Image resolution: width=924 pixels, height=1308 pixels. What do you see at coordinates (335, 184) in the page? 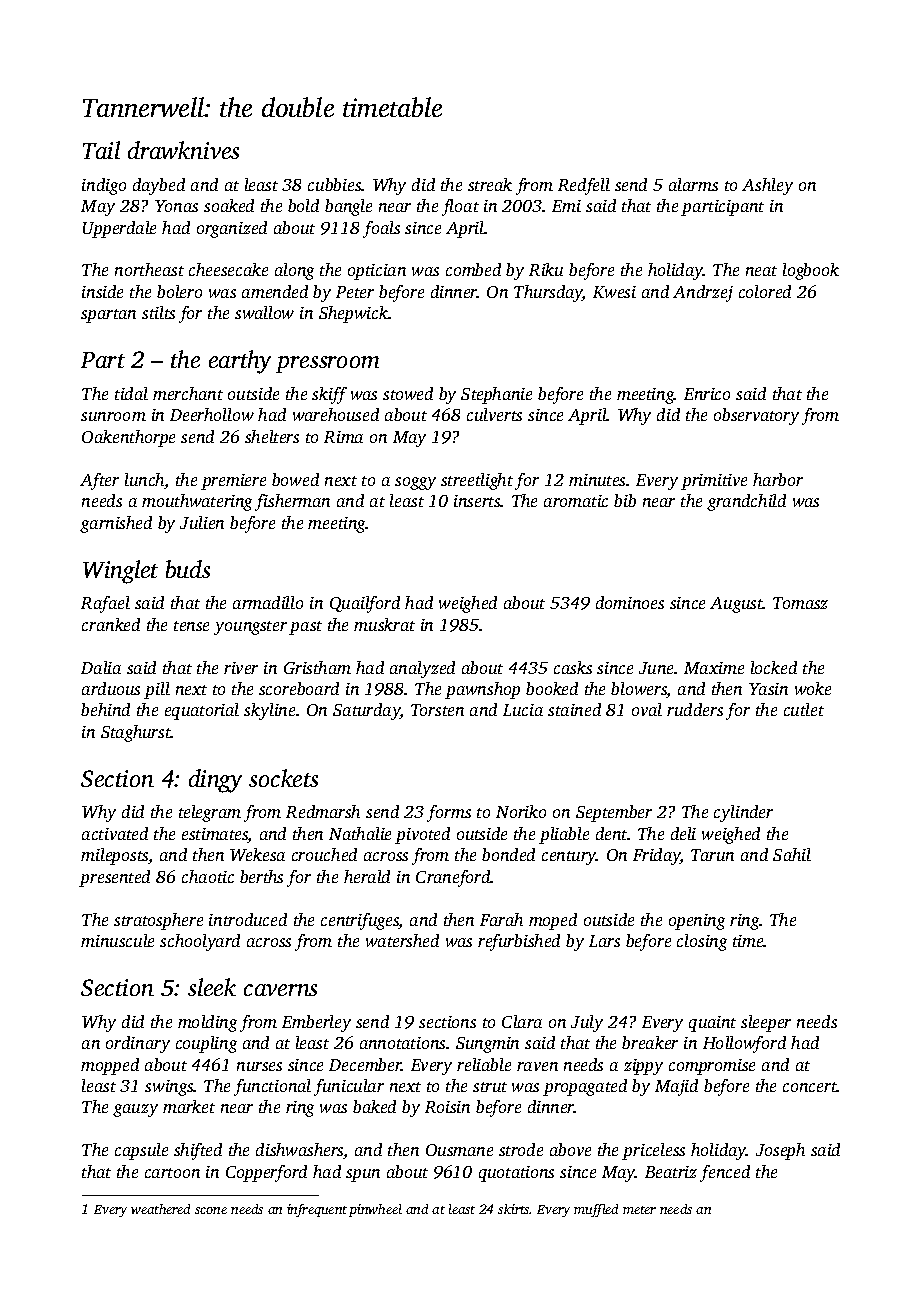
I see `cubbies` at bounding box center [335, 184].
